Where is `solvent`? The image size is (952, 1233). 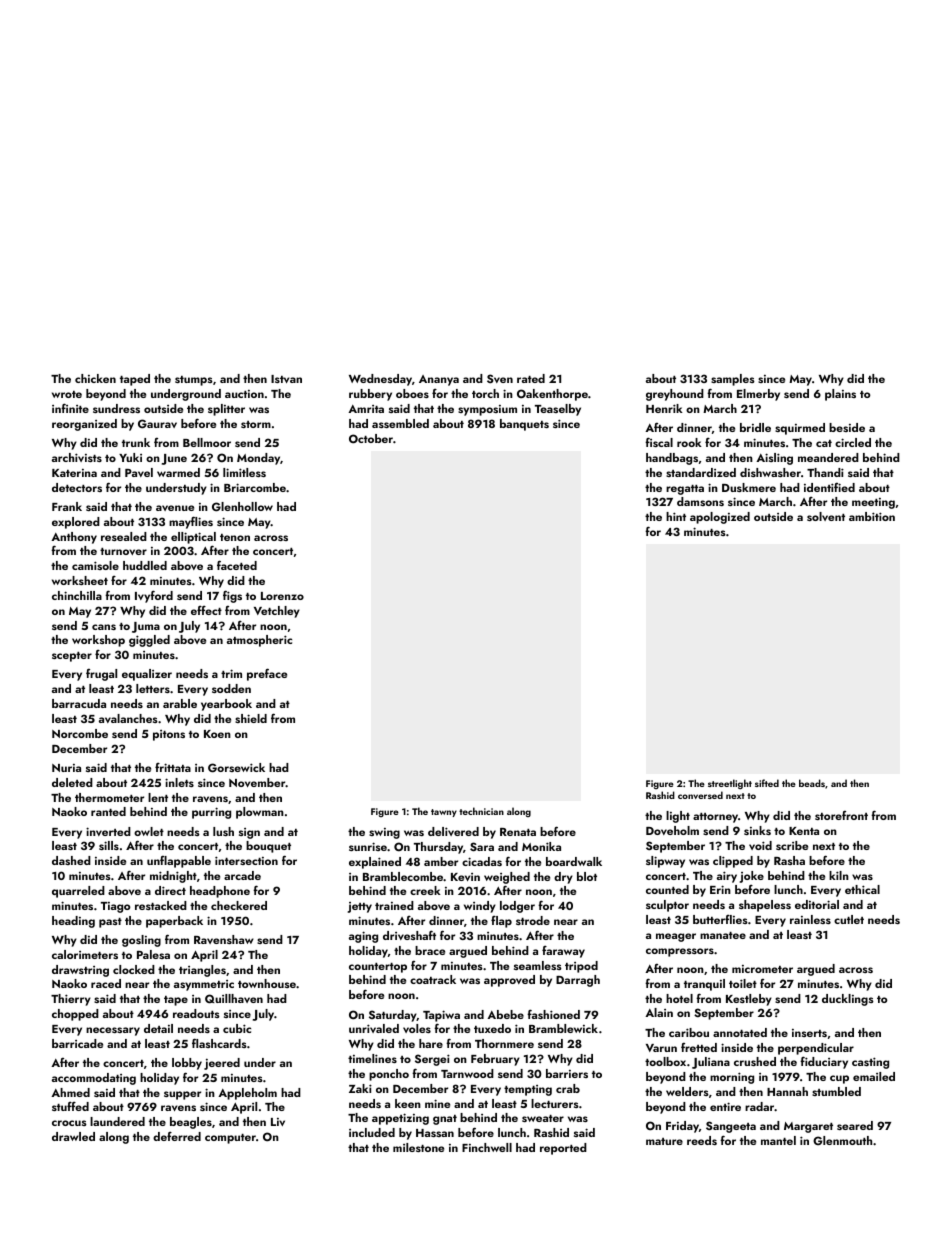 solvent is located at coordinates (826, 516).
